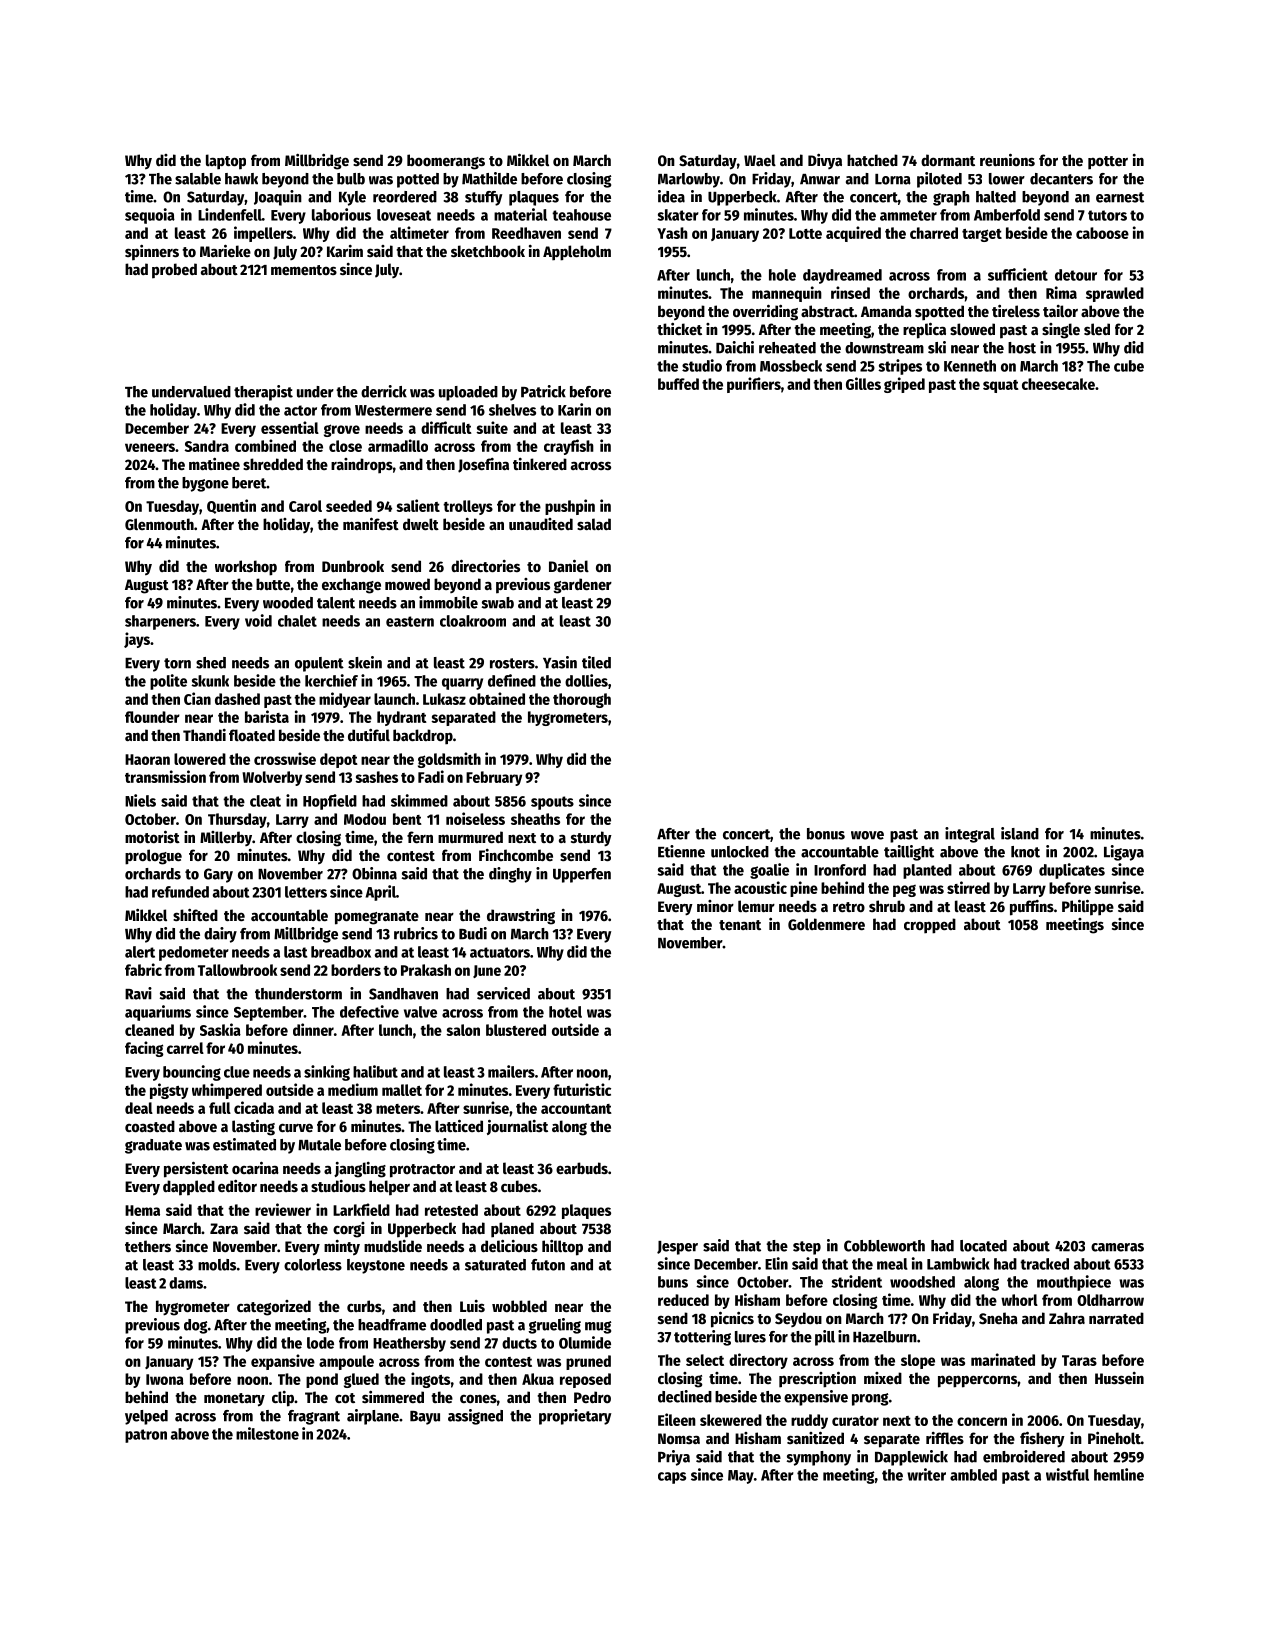 This image has width=1269, height=1642. Describe the element at coordinates (904, 385) in the image. I see `griped` at that location.
